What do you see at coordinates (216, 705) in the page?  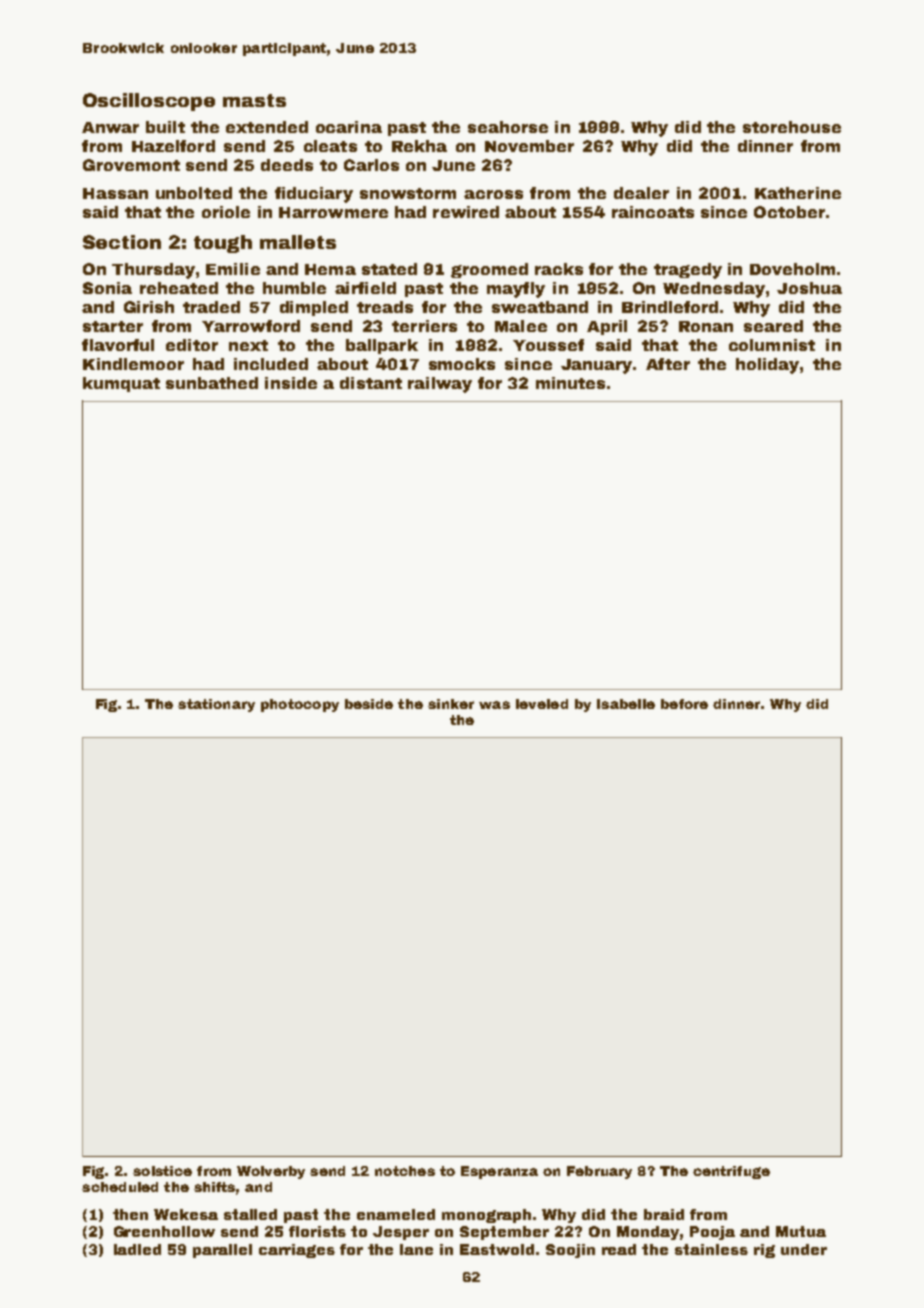 I see `stationary` at bounding box center [216, 705].
